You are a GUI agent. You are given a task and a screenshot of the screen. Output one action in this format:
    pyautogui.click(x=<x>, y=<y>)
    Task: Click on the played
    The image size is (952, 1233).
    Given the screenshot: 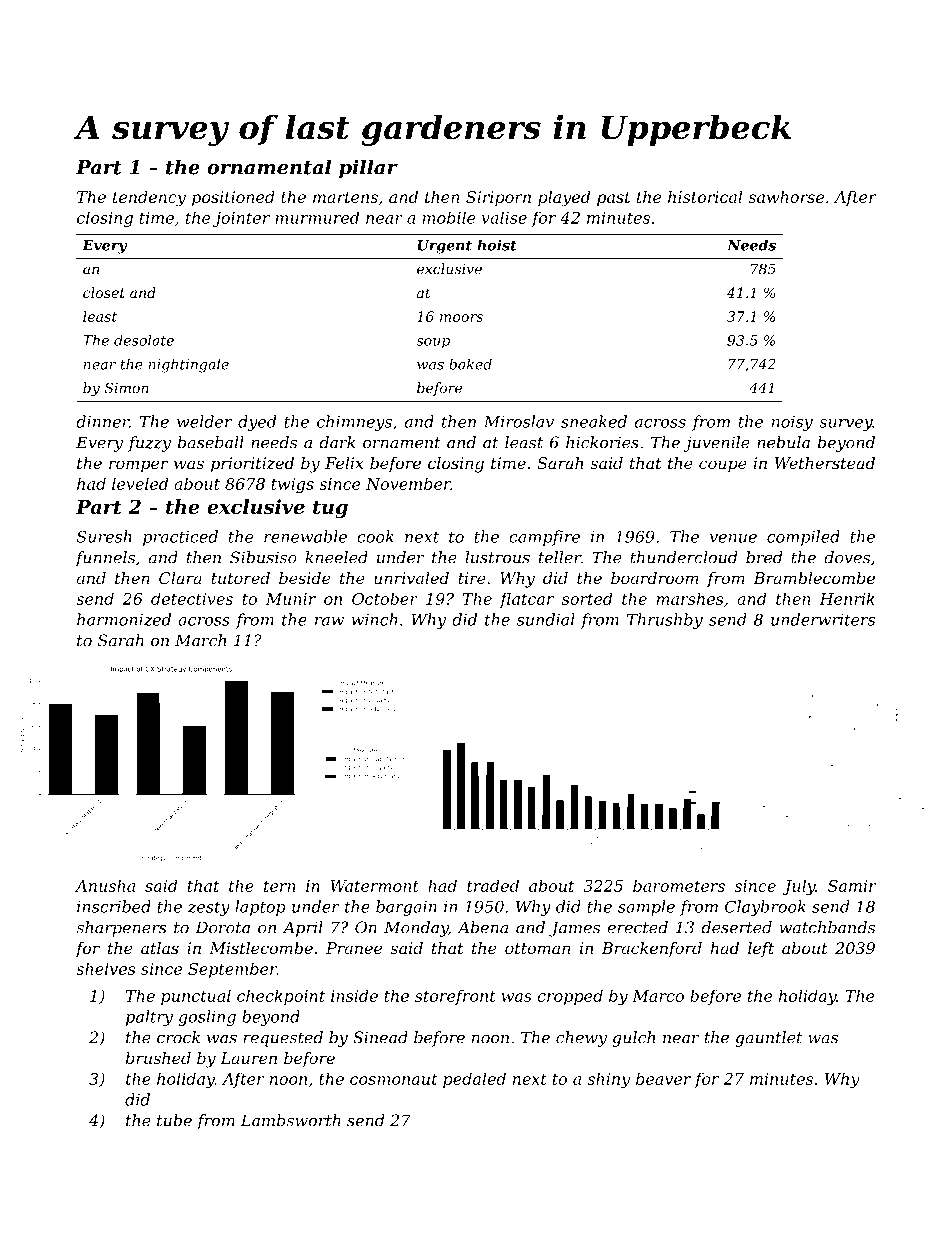 What is the action you would take?
    pyautogui.click(x=564, y=198)
